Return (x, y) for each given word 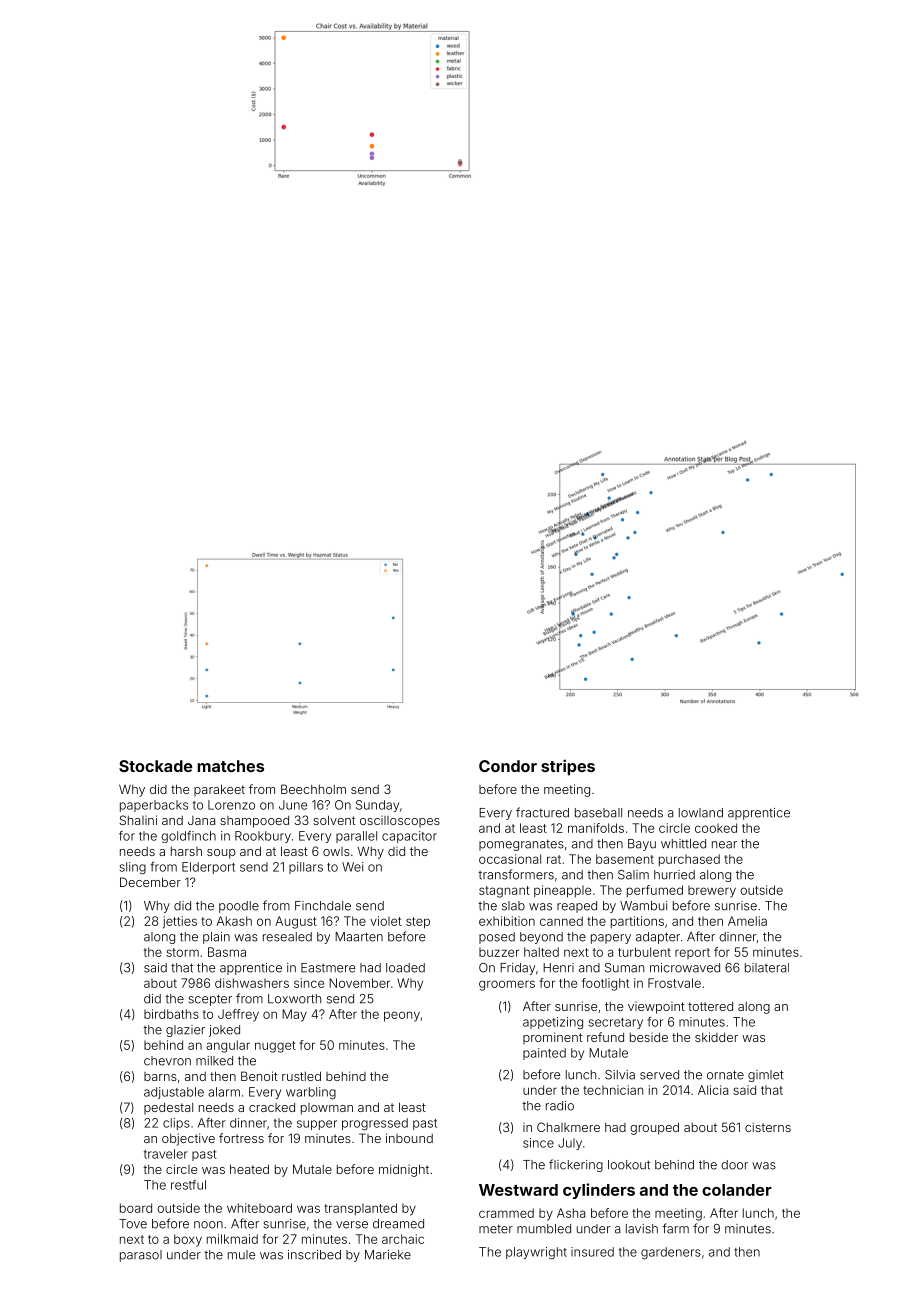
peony (402, 1016)
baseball (598, 813)
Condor (508, 766)
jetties (180, 922)
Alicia (713, 1090)
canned (561, 921)
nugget (275, 1047)
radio (560, 1106)
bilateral (767, 968)
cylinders (599, 1191)
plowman (327, 1109)
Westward (518, 1190)
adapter (658, 938)
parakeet (219, 790)
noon (208, 1225)
